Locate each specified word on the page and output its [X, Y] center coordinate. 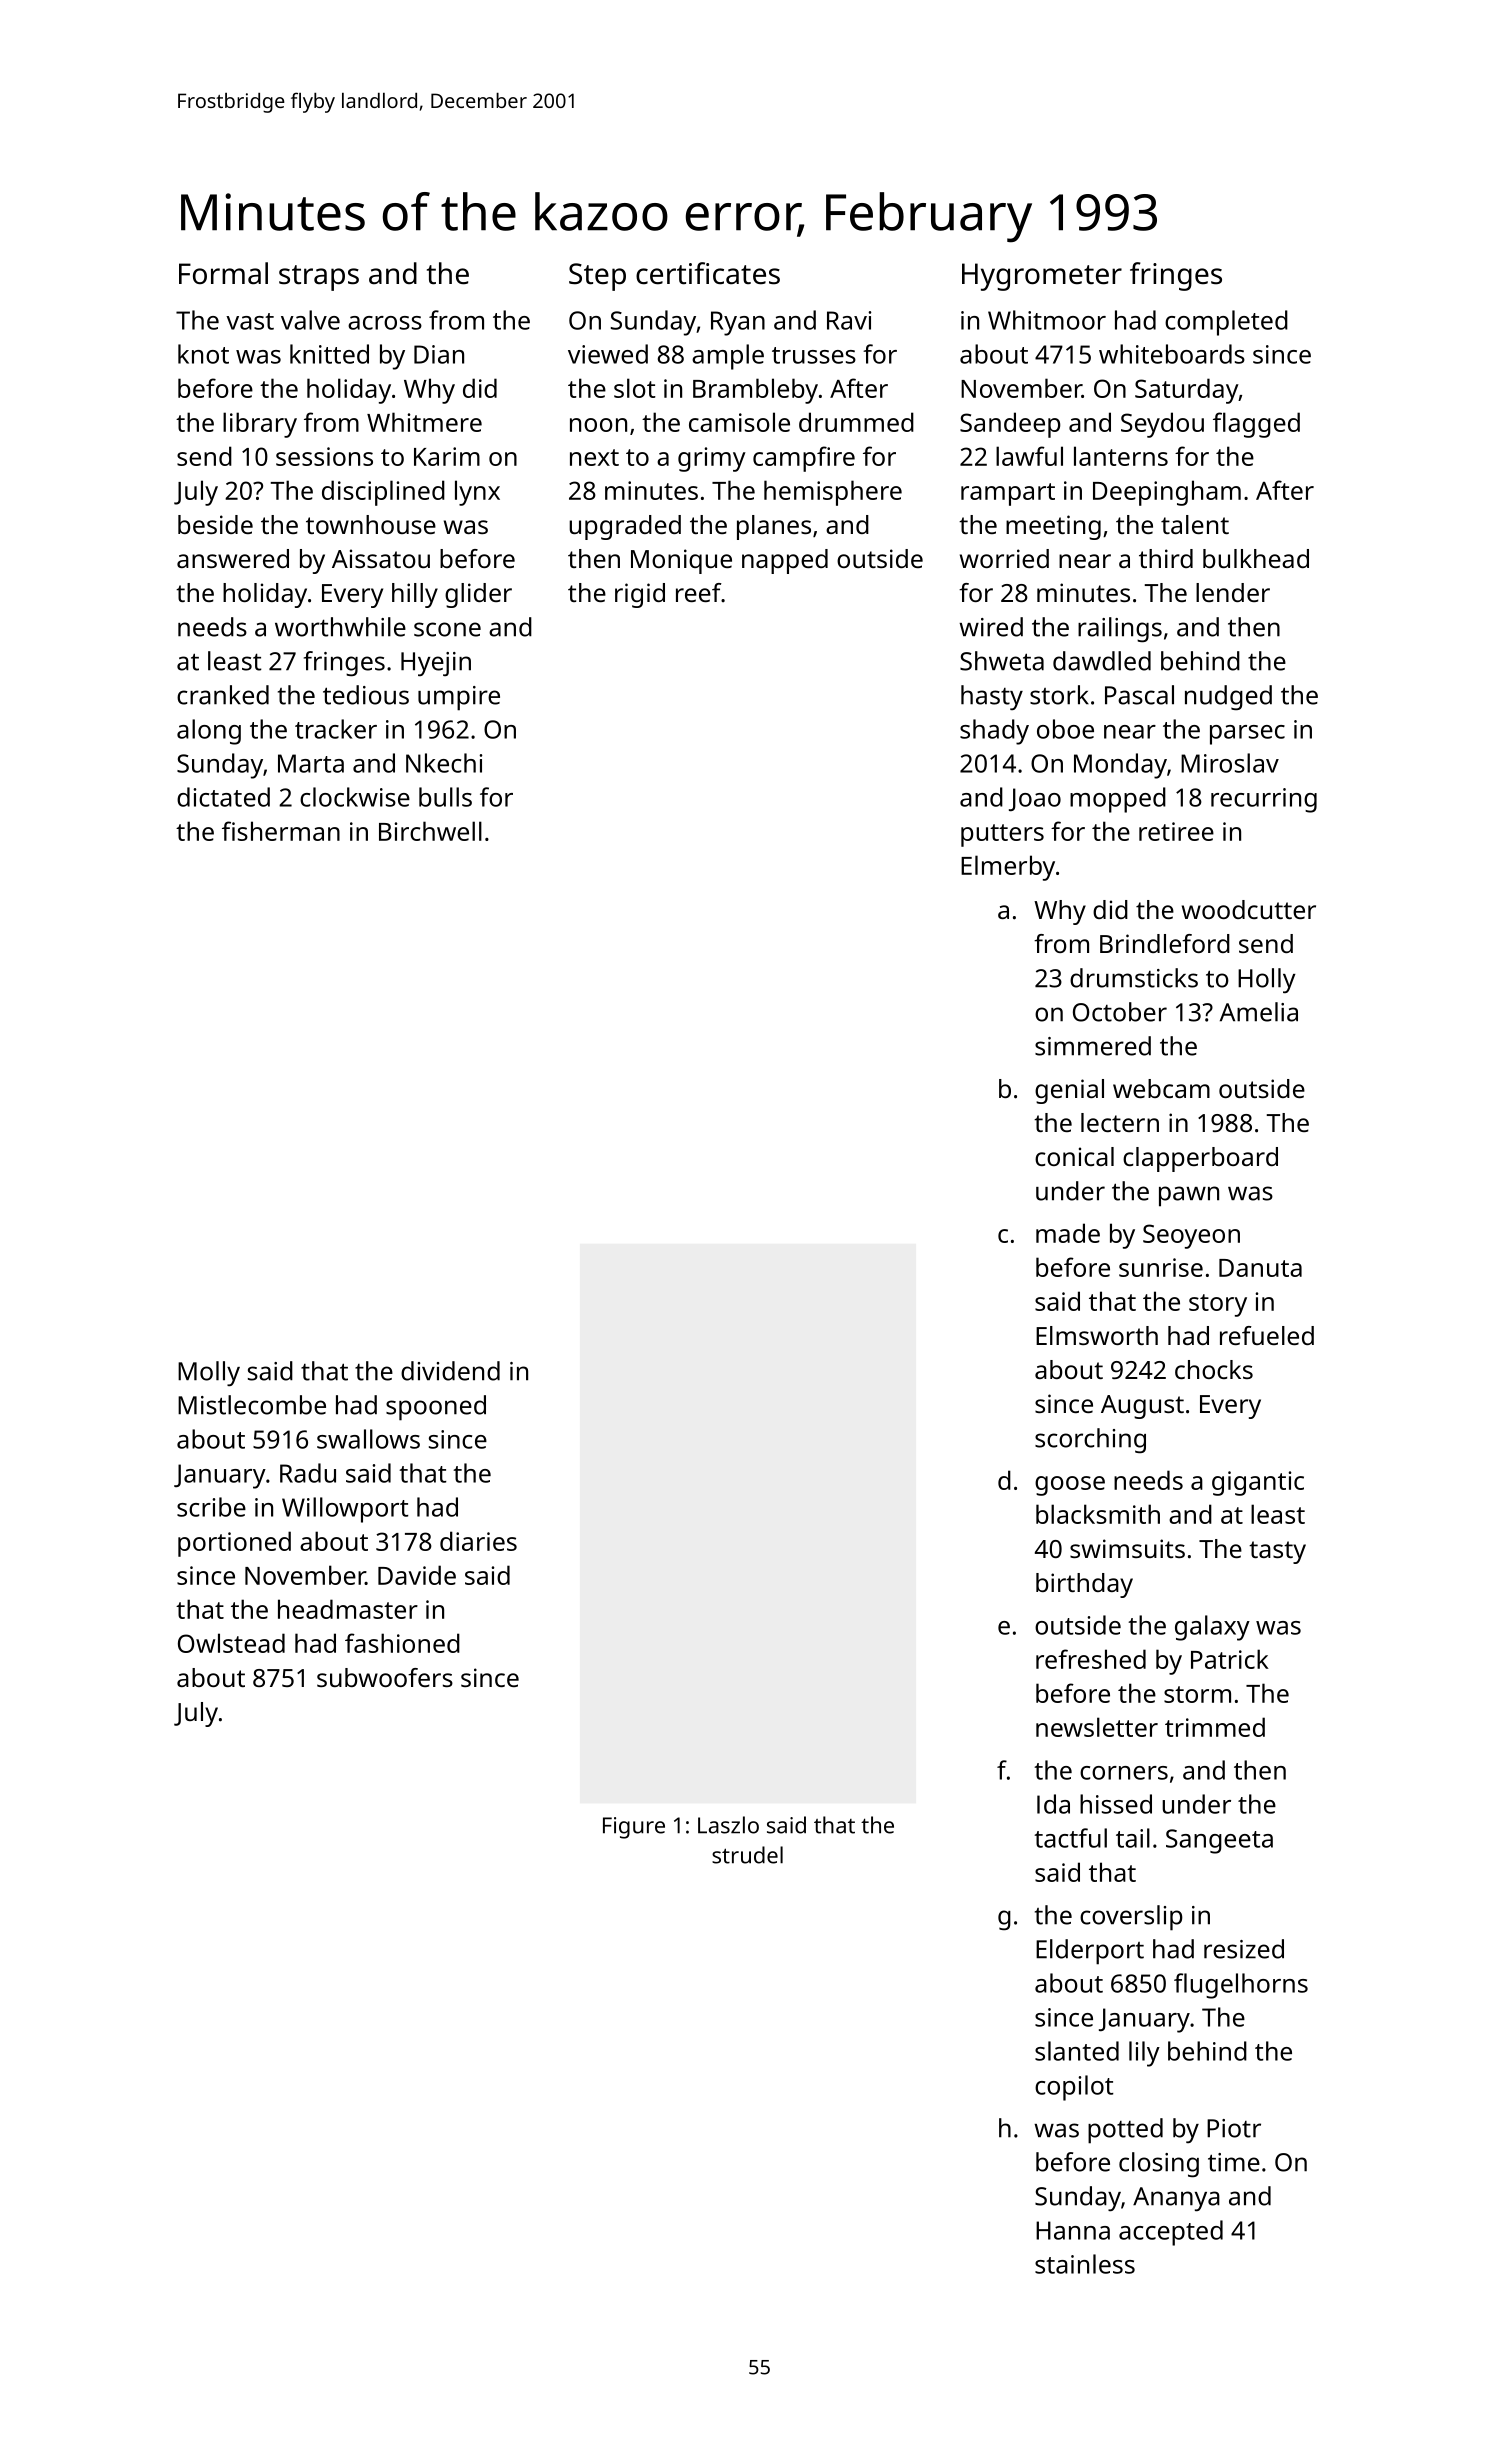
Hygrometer [1042, 277]
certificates [708, 273]
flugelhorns [1241, 1986]
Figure [634, 1828]
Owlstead [231, 1643]
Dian [439, 354]
